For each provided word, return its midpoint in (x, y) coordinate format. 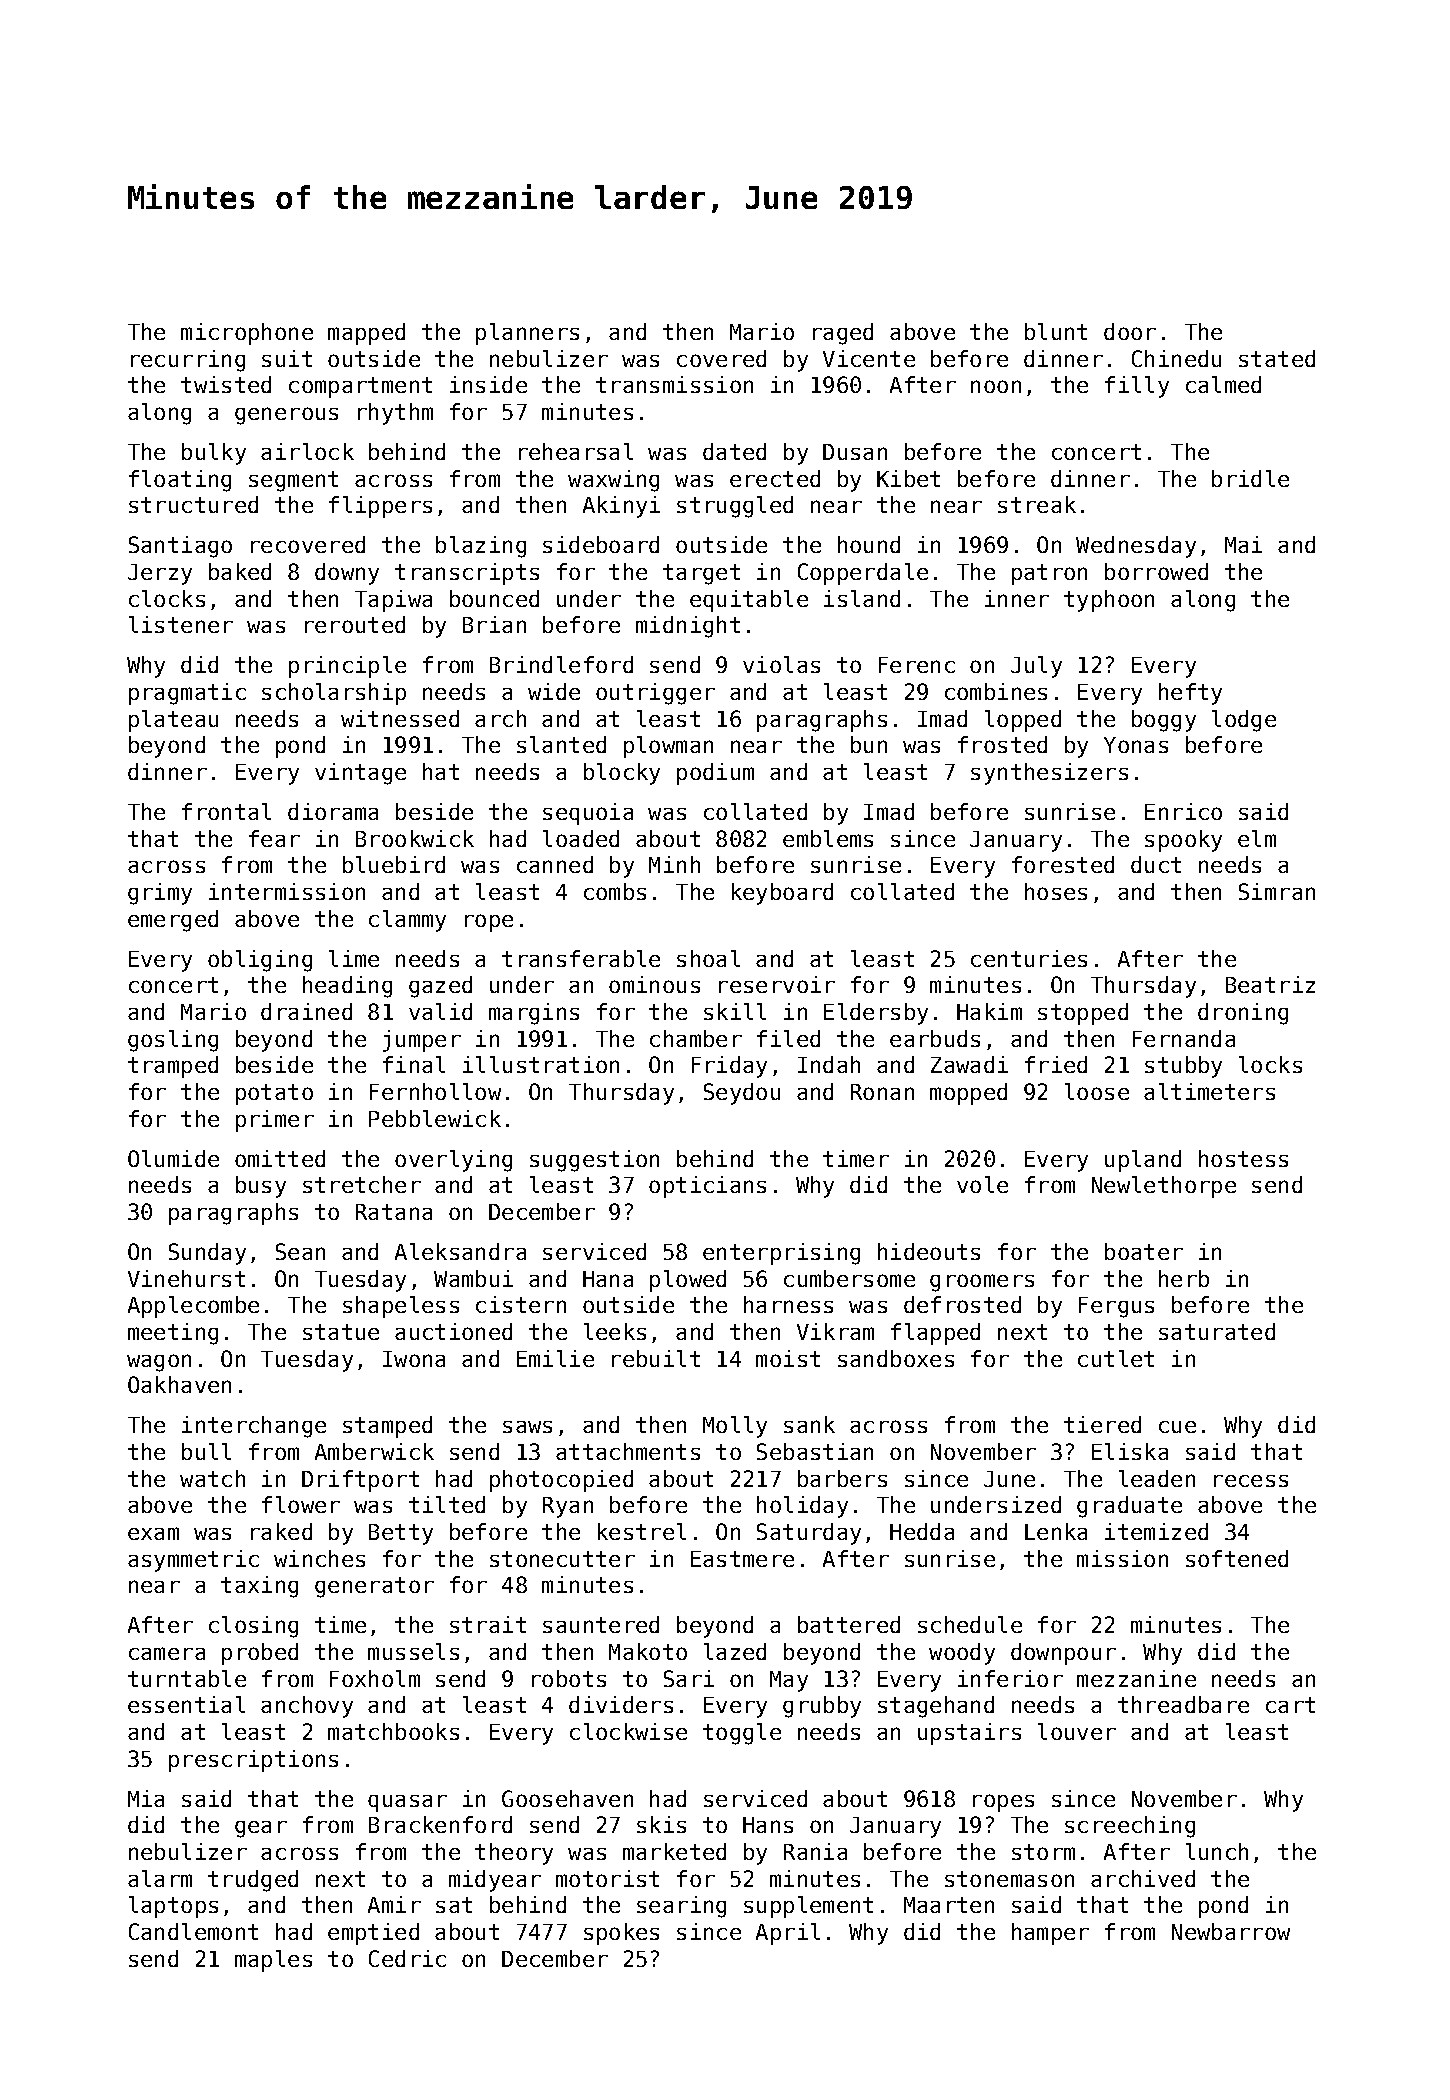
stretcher (362, 1184)
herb (1184, 1278)
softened (1237, 1558)
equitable (749, 601)
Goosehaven (567, 1798)
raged (843, 334)
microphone (247, 334)
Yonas (1136, 745)
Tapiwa (393, 601)
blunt (1056, 331)
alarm (160, 1878)
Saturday (809, 1534)
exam (153, 1533)
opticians (707, 1187)
